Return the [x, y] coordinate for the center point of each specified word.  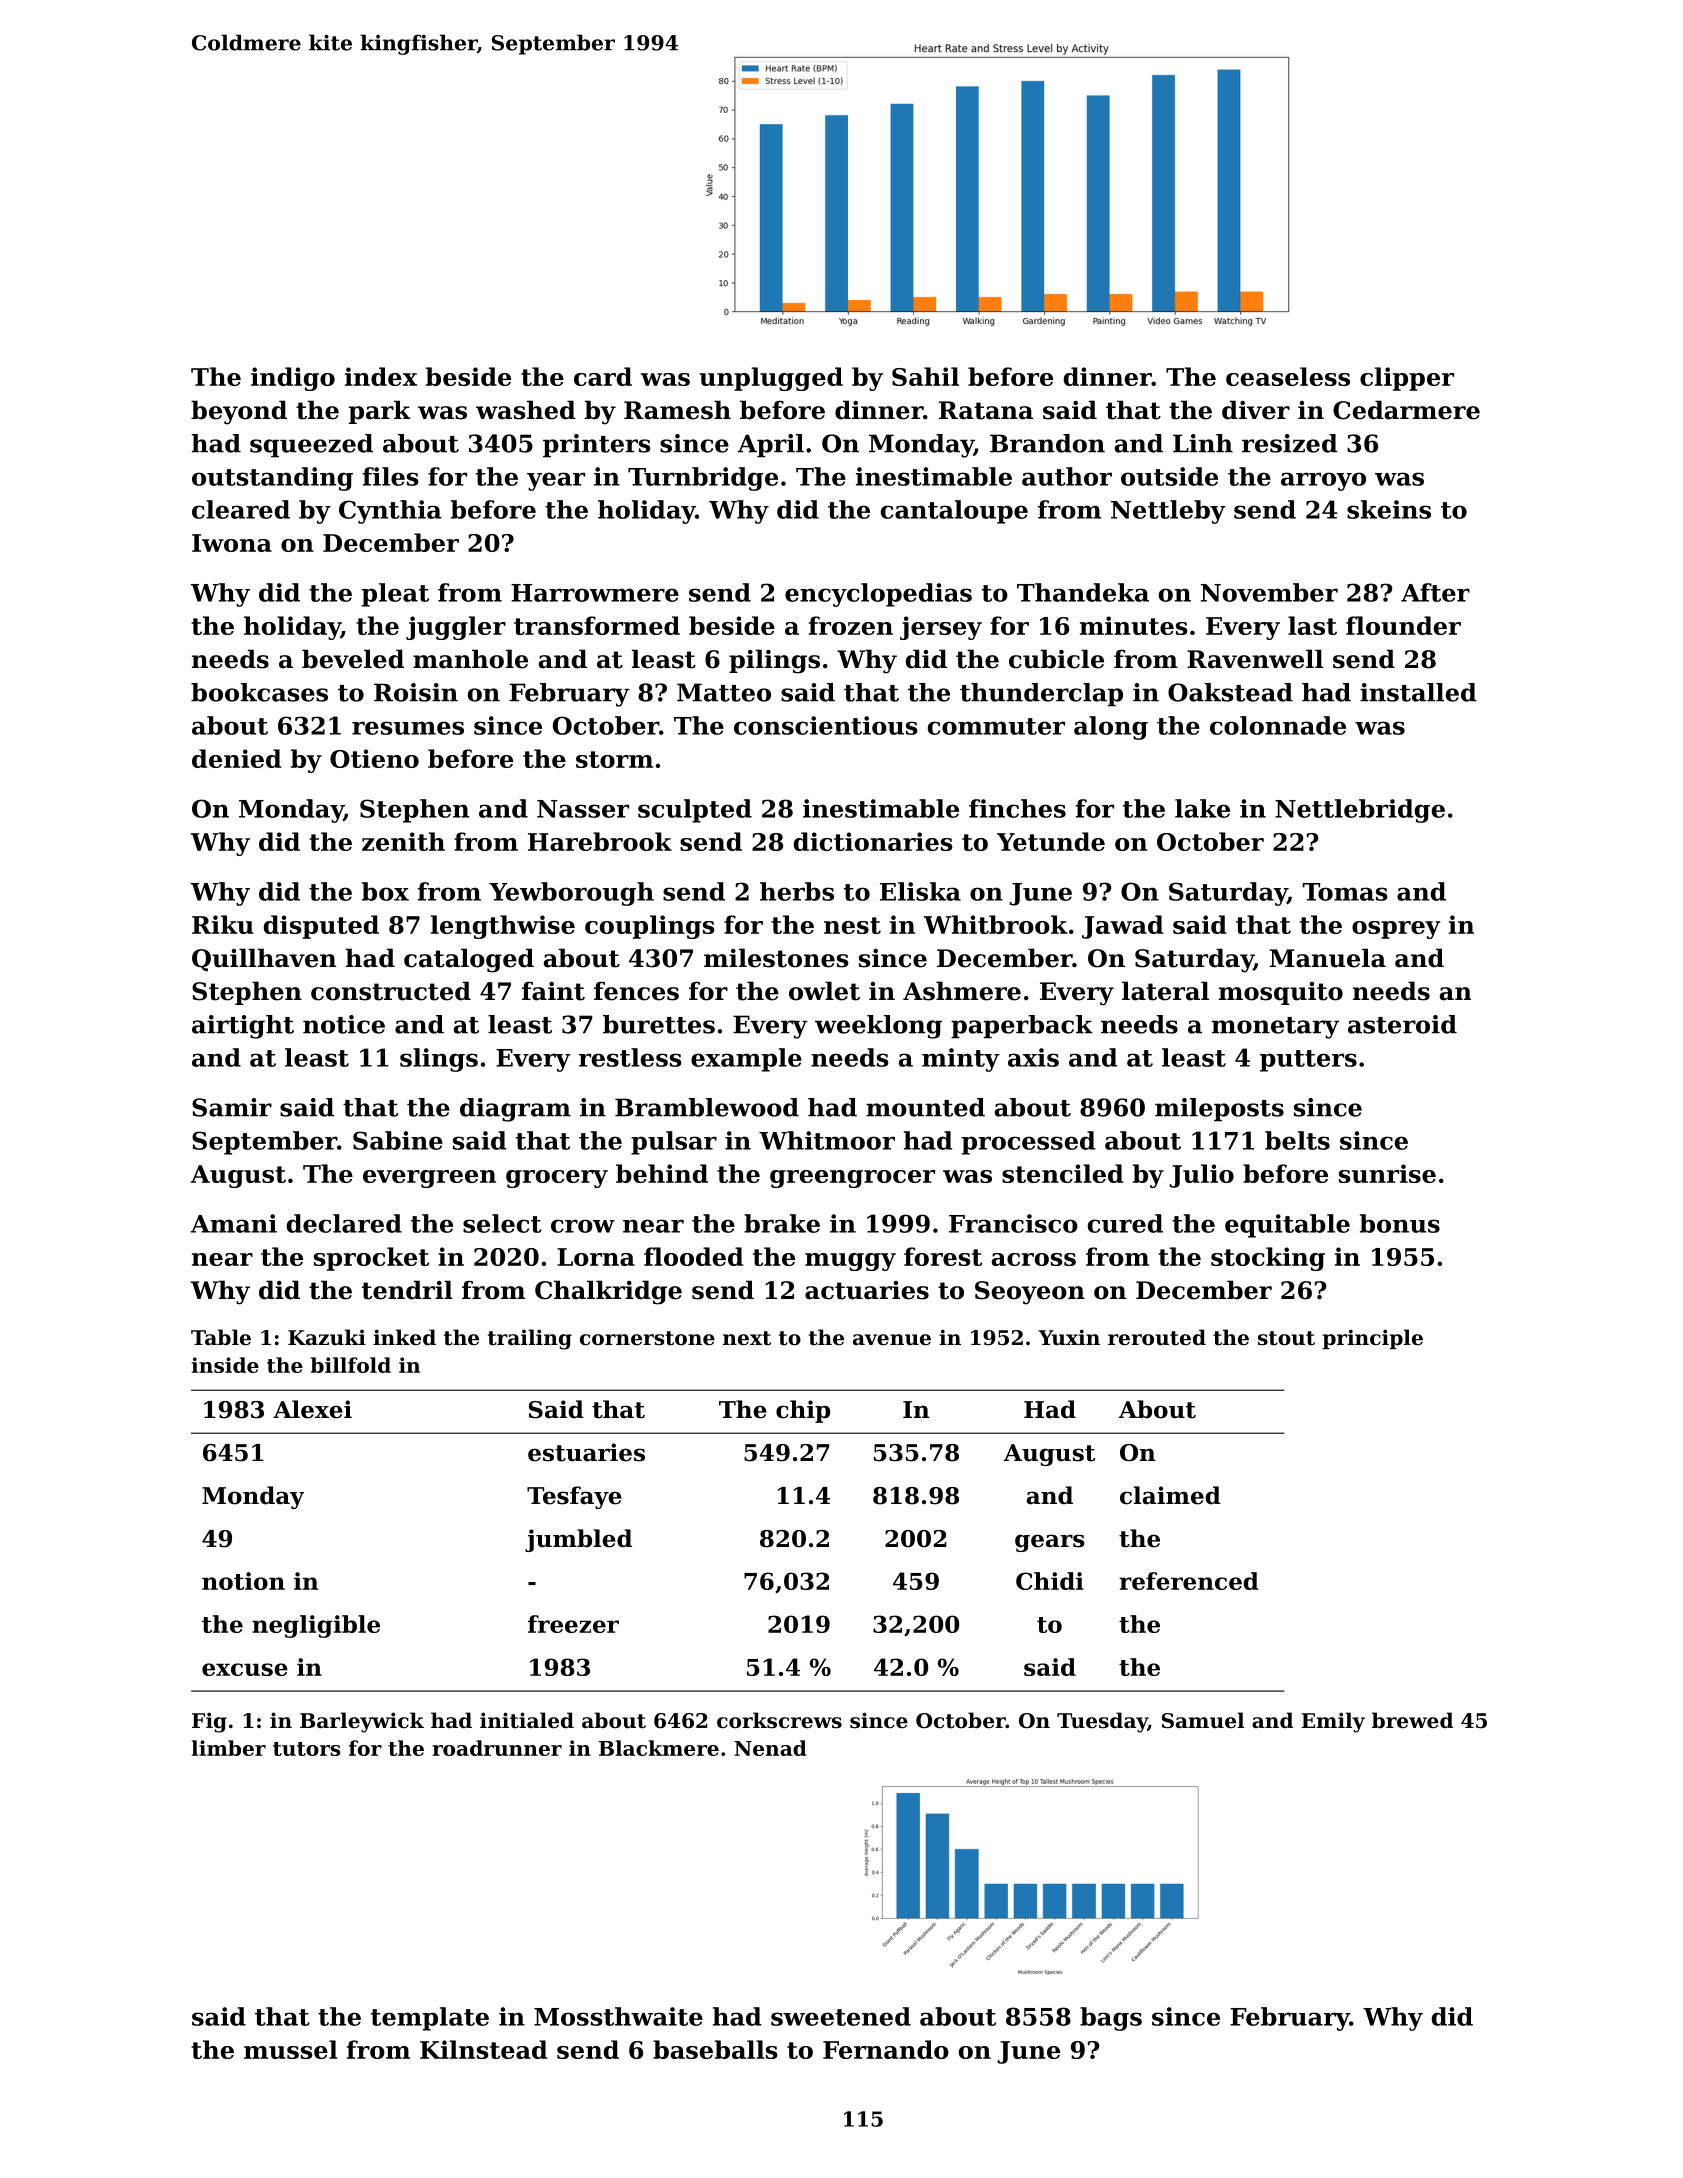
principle [1372, 1339]
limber [229, 1748]
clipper [1407, 379]
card [603, 376]
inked [404, 1337]
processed [1028, 1143]
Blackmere [659, 1748]
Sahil [925, 376]
